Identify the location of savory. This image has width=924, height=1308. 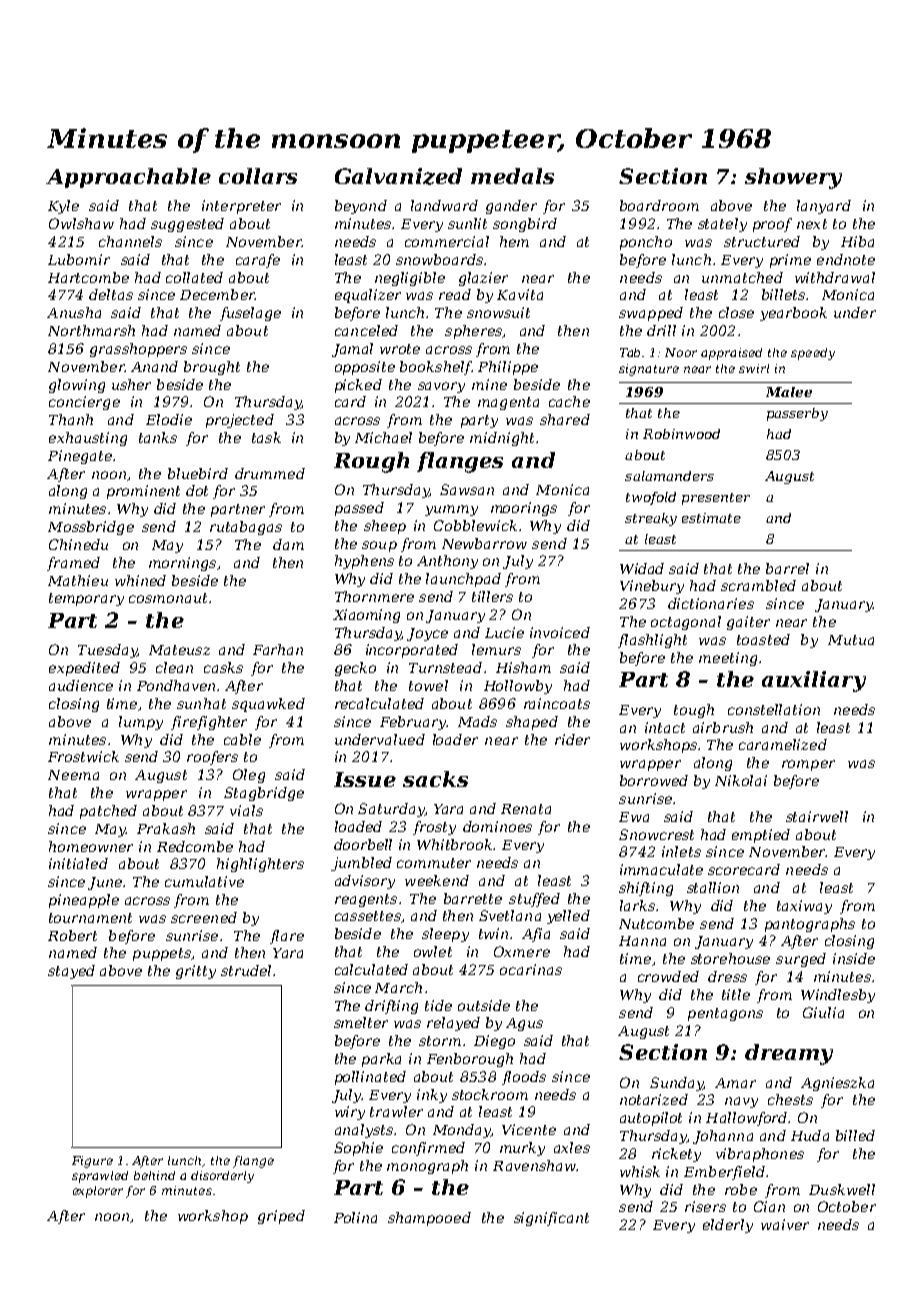
(441, 387).
